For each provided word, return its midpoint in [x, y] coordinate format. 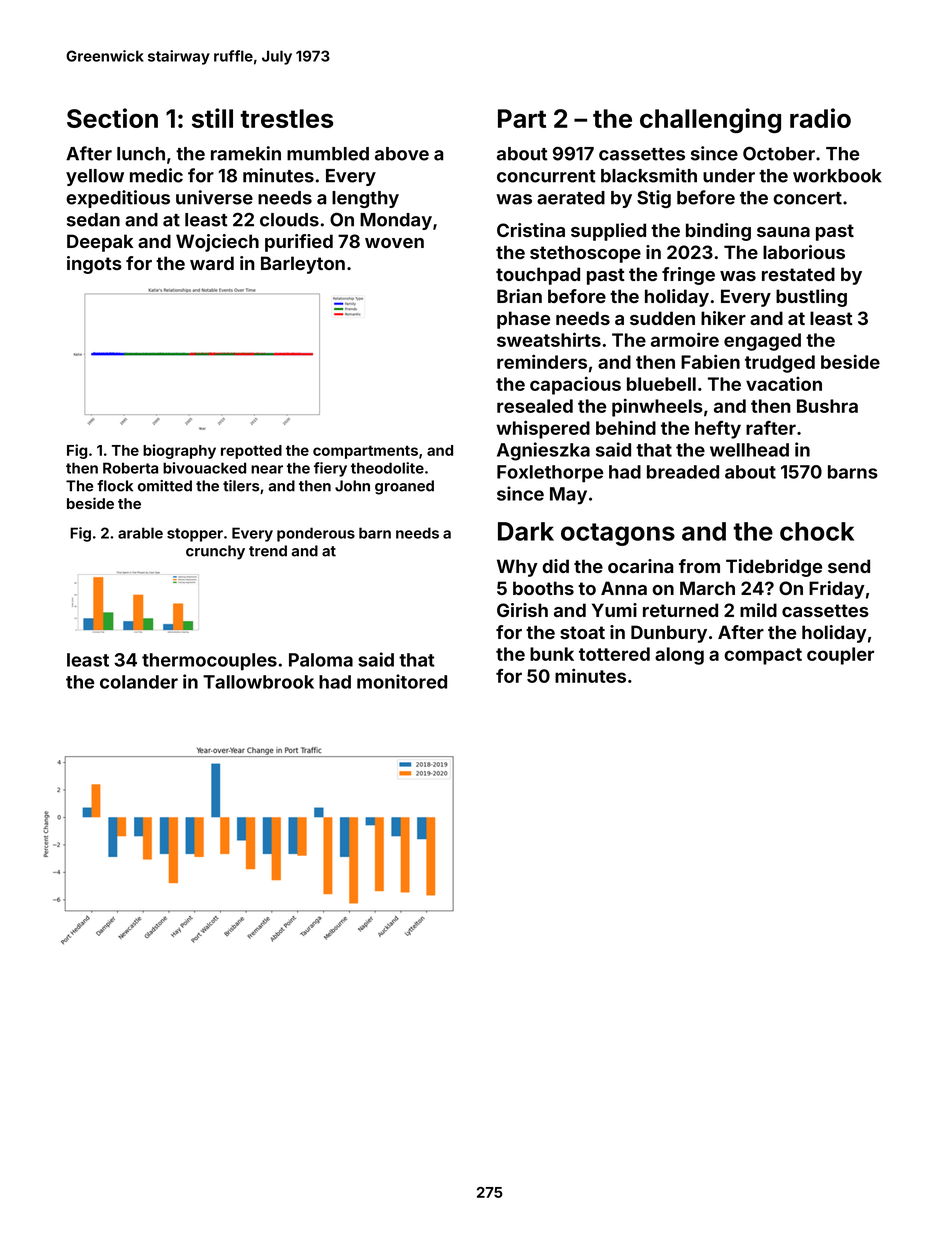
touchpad [538, 276]
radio [820, 118]
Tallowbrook [258, 682]
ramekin [246, 153]
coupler [840, 656]
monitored [402, 681]
